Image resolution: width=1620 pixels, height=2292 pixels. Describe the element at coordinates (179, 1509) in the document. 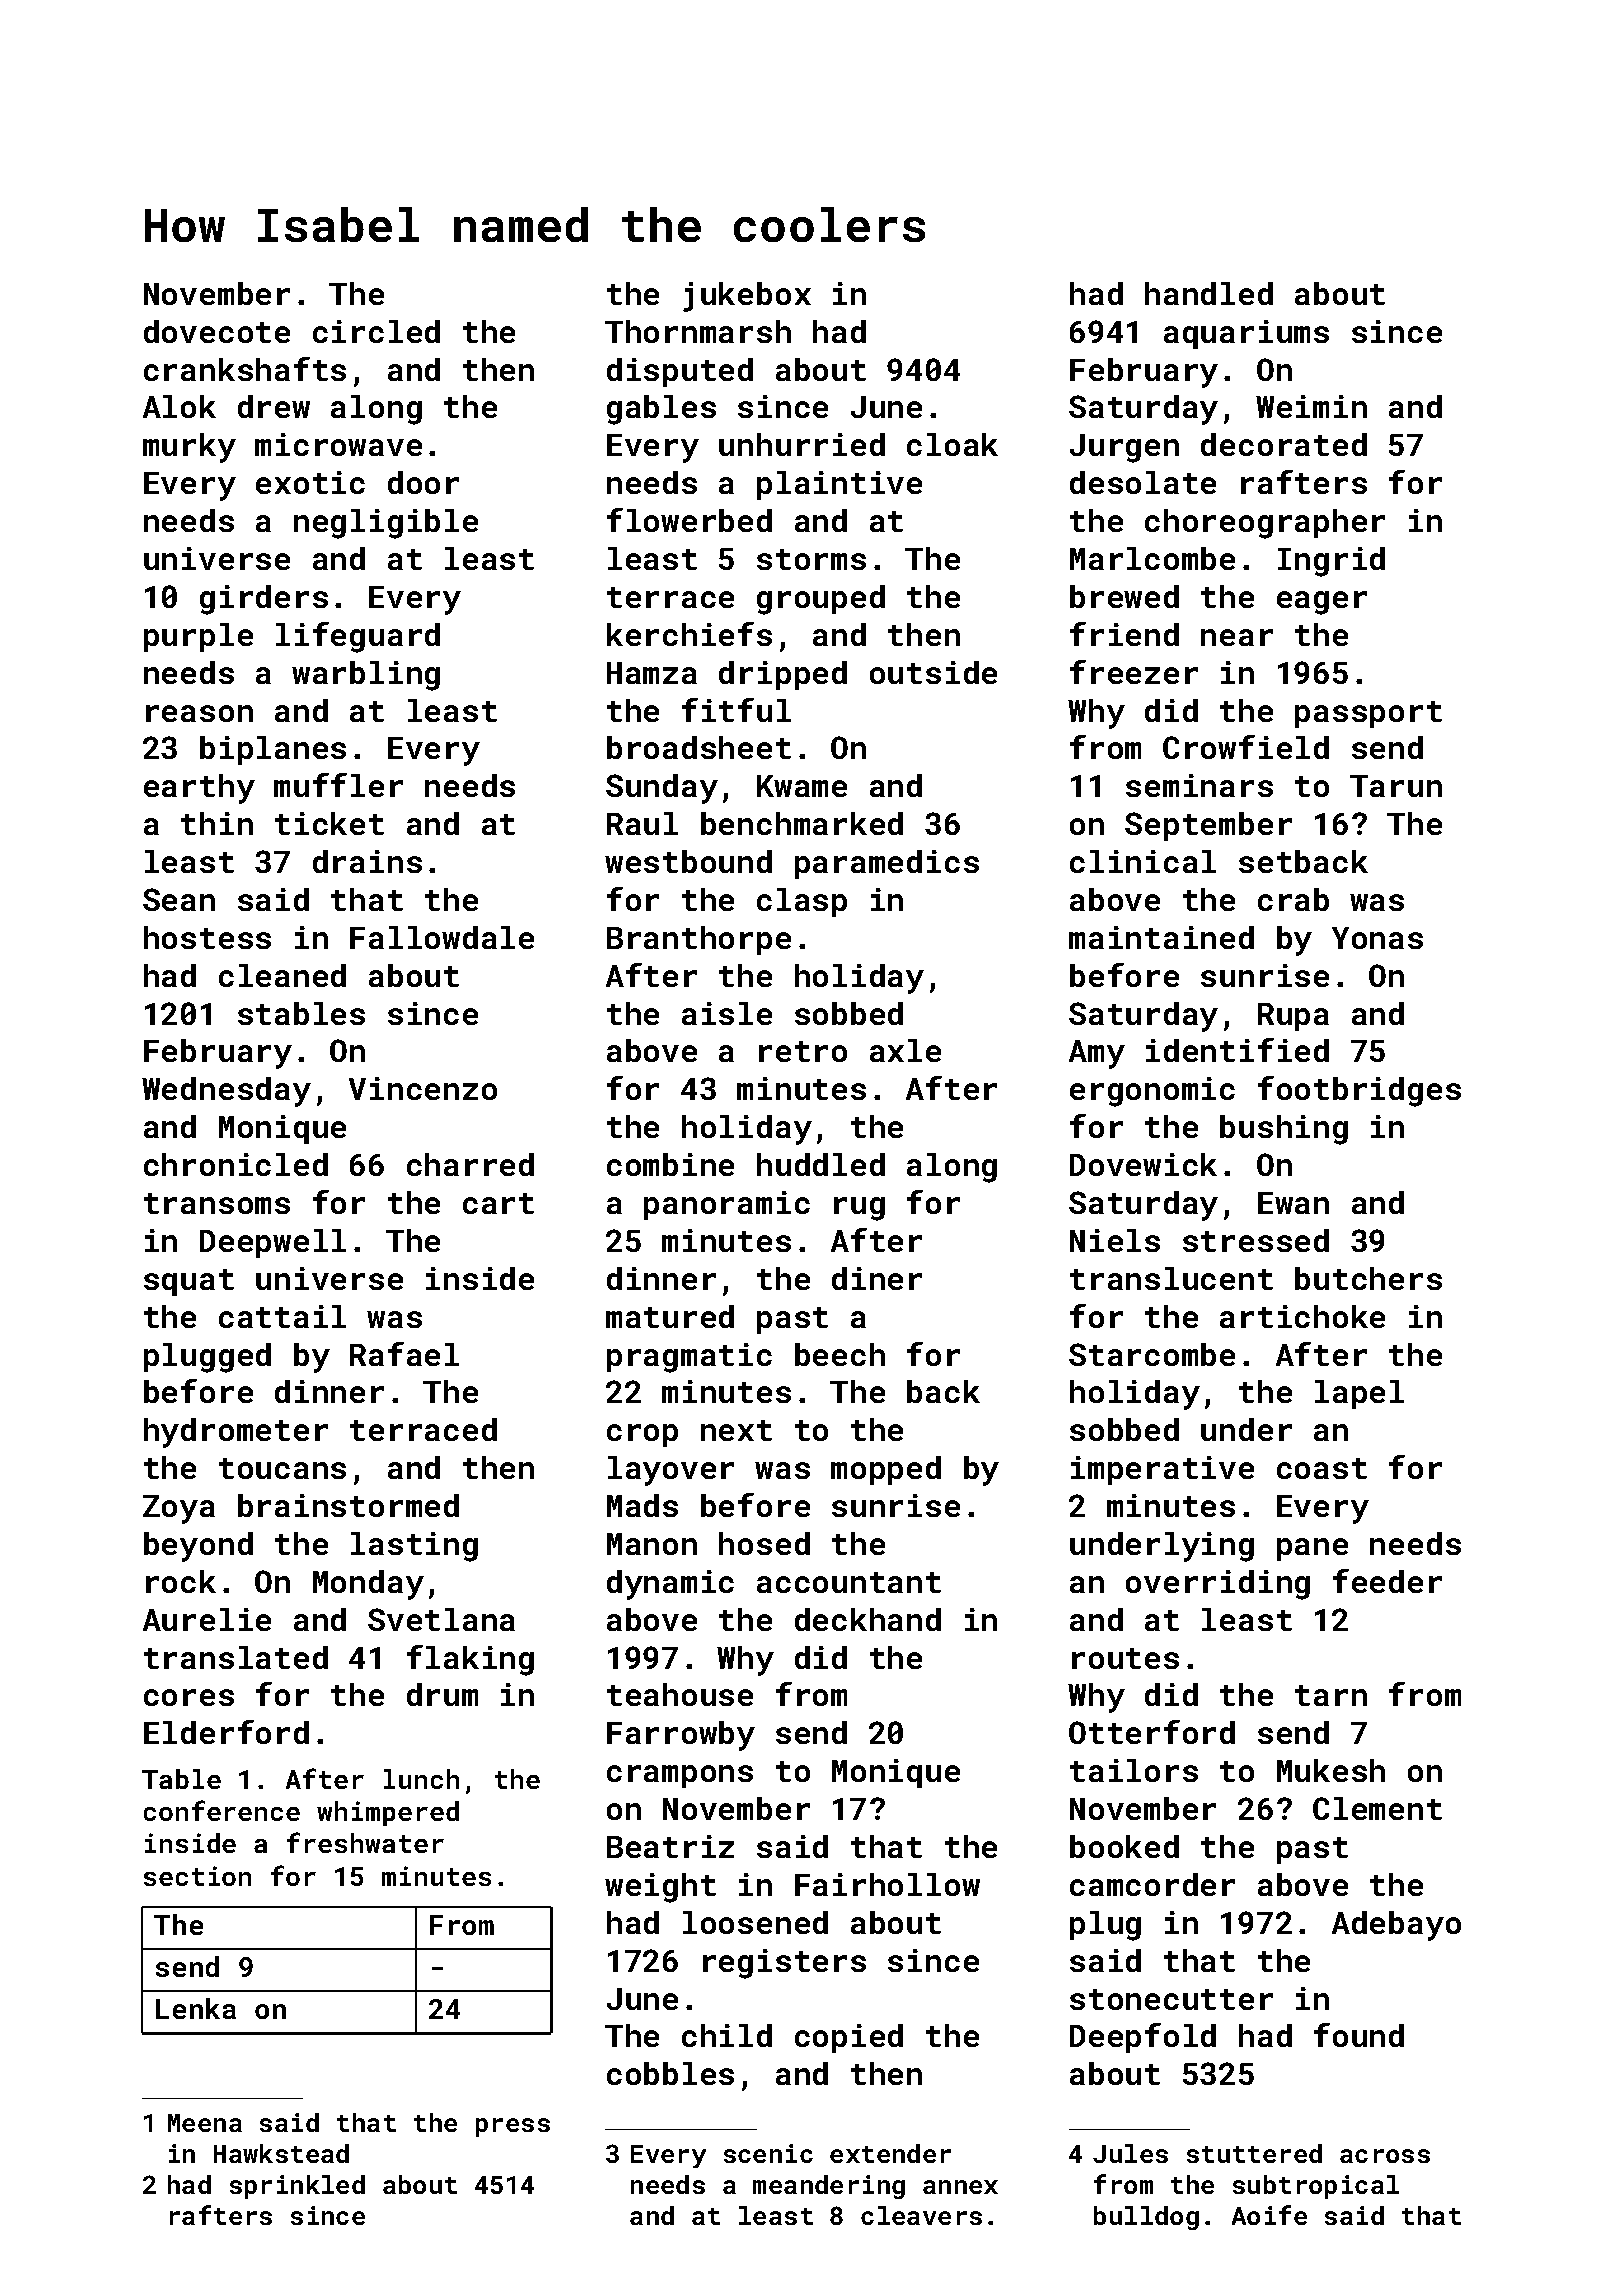

I see `Zoya` at that location.
